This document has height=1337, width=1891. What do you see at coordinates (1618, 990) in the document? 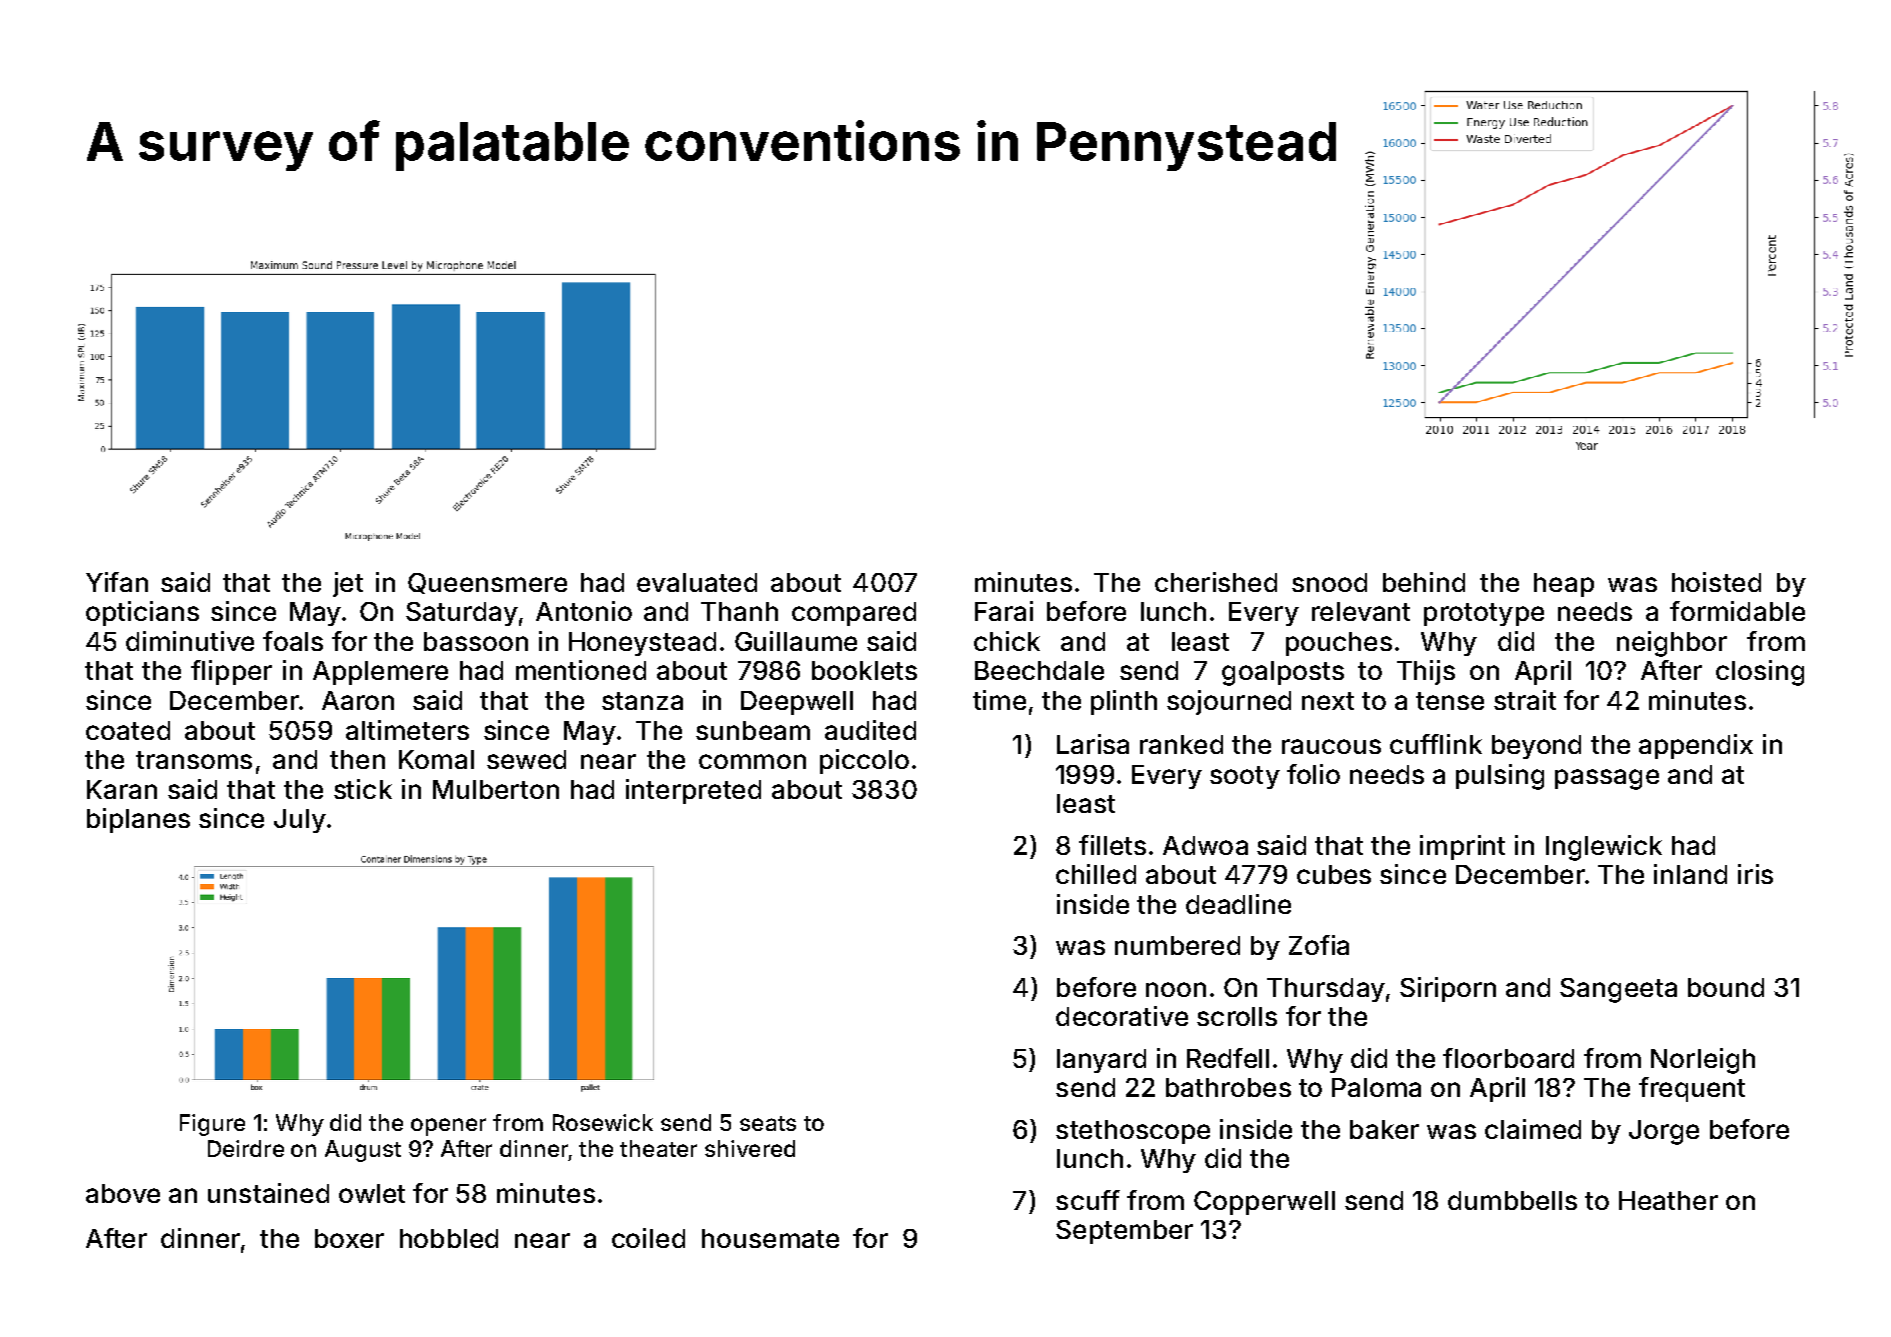
I see `Sangeeta` at bounding box center [1618, 990].
